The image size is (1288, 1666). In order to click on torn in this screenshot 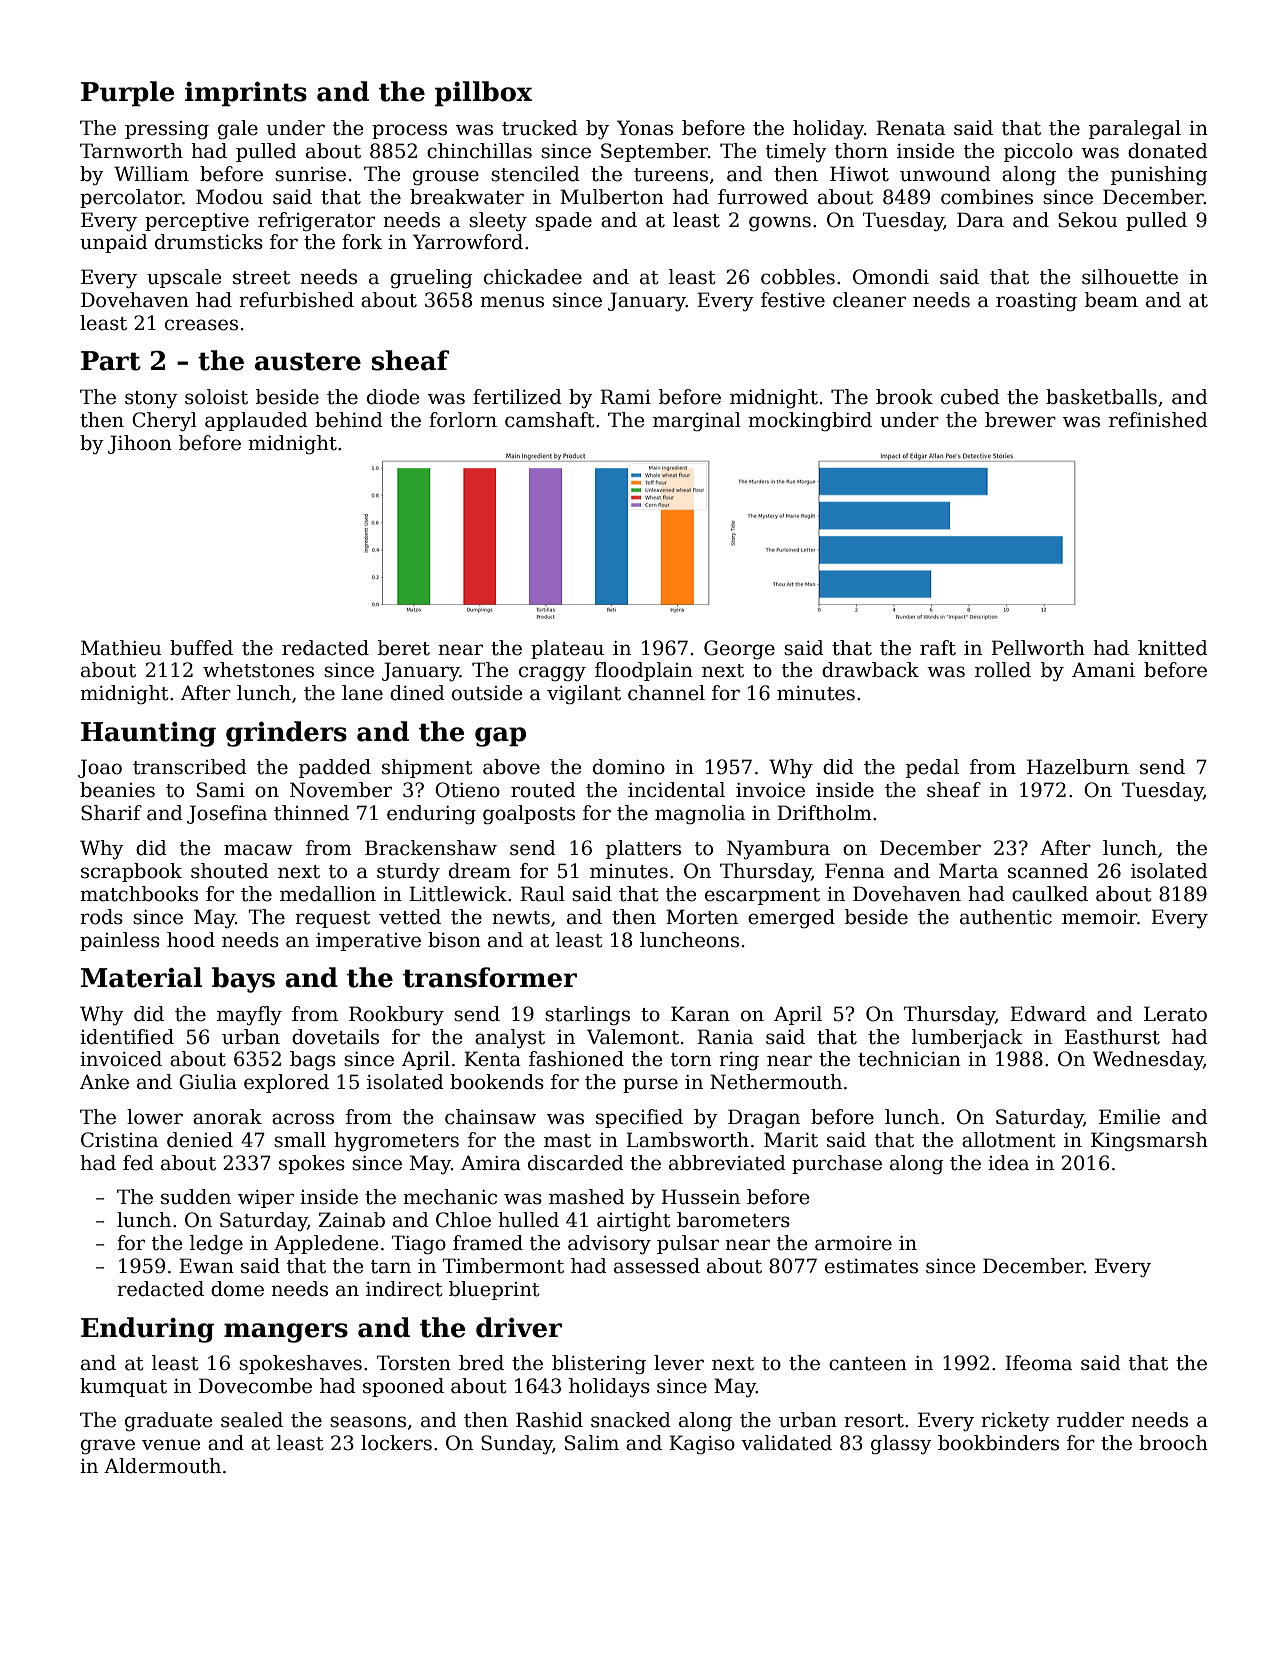, I will do `click(691, 1060)`.
